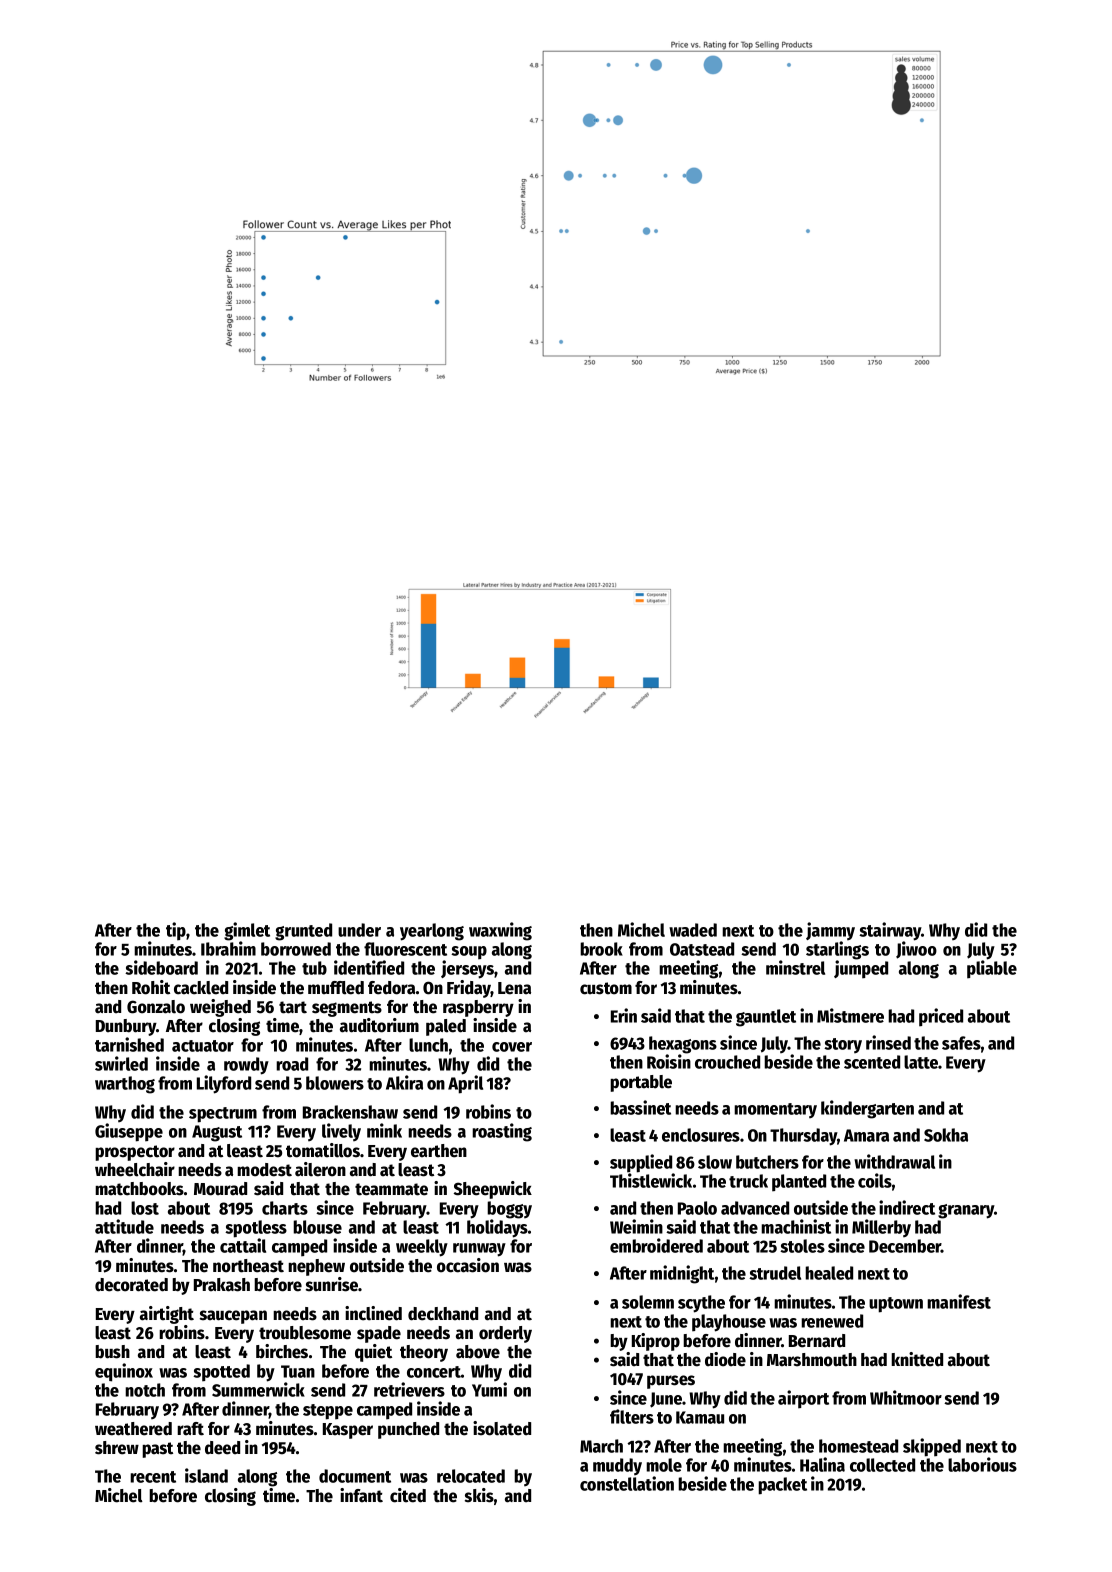 Image resolution: width=1112 pixels, height=1572 pixels. What do you see at coordinates (443, 1314) in the screenshot?
I see `deckhand` at bounding box center [443, 1314].
